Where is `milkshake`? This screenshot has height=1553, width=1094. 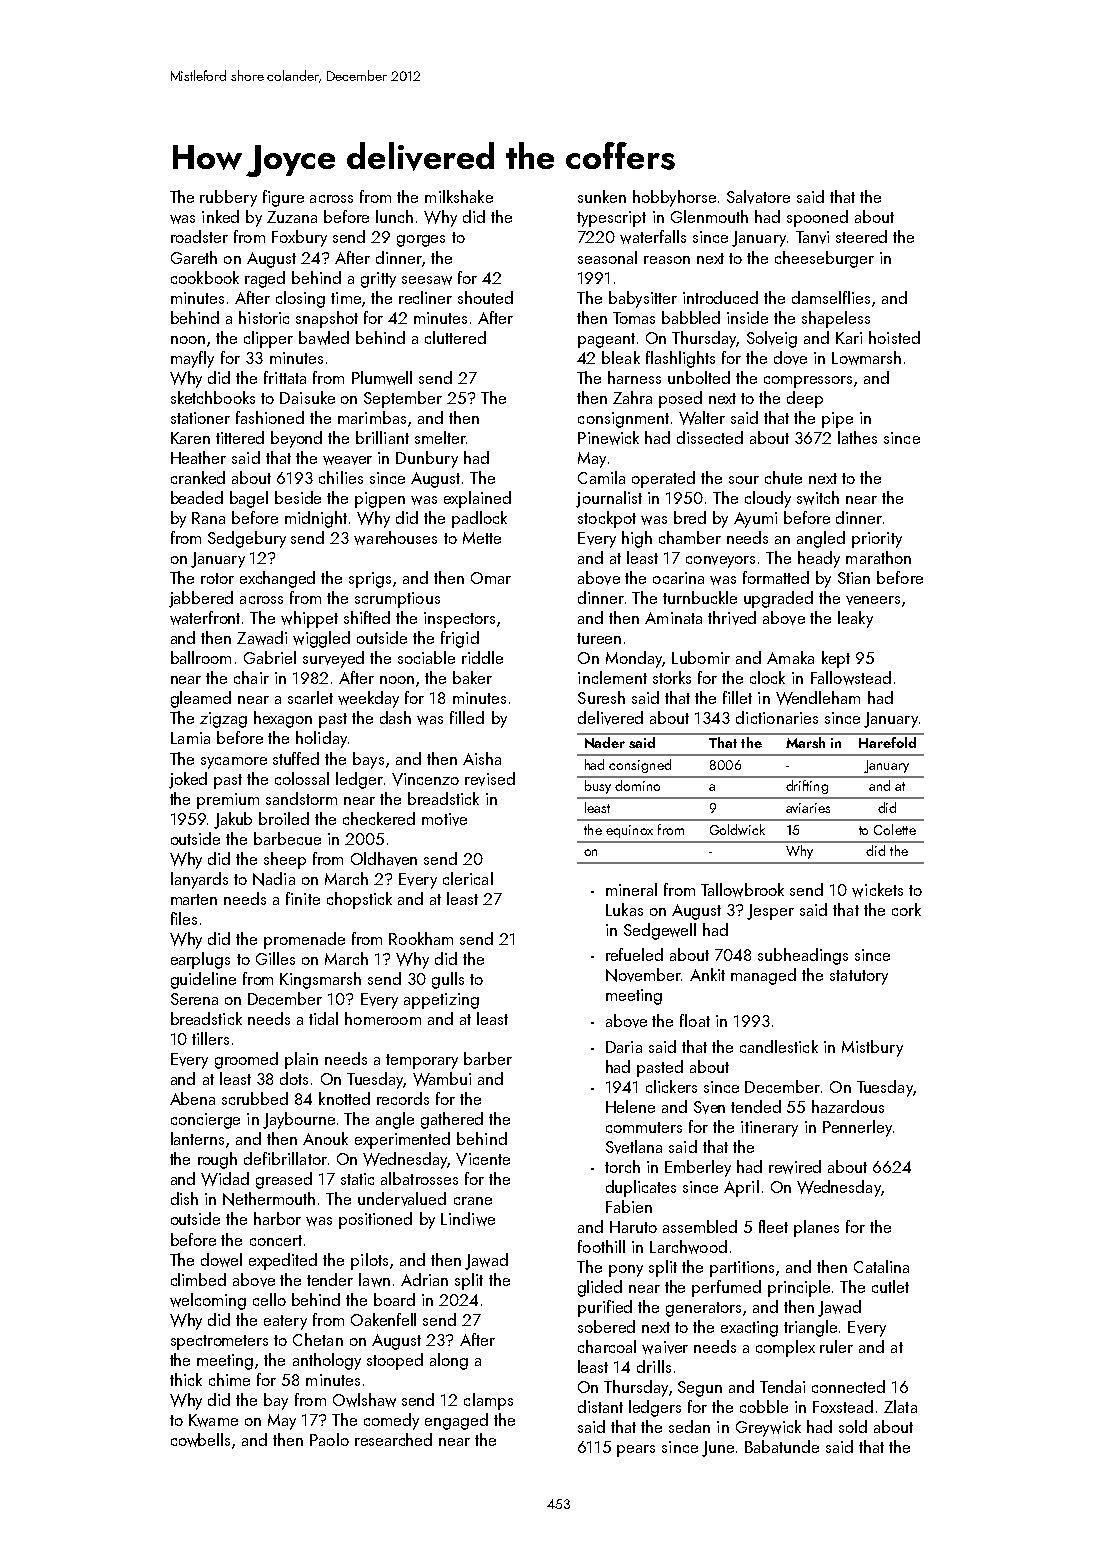
milkshake is located at coordinates (459, 196).
